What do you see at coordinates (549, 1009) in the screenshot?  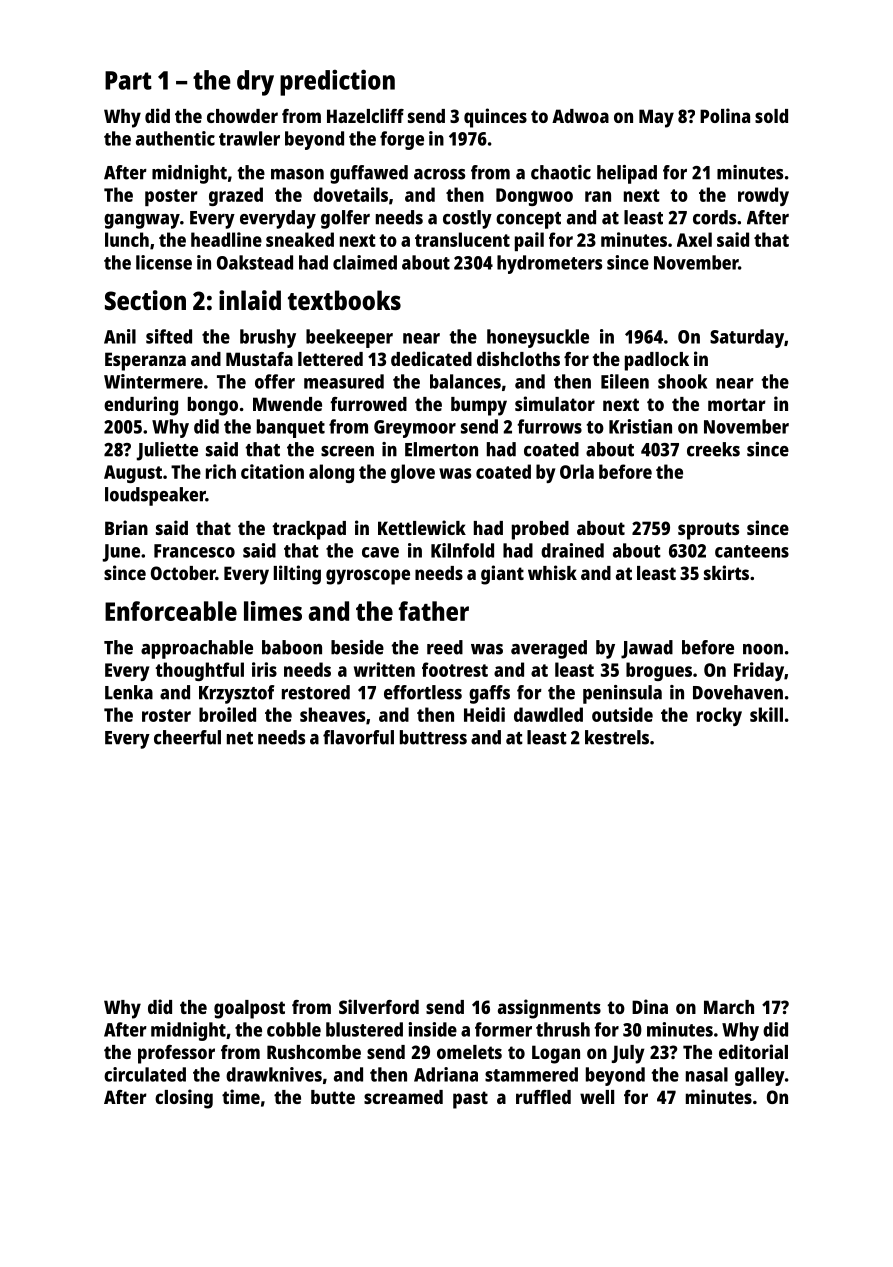 I see `assignments` at bounding box center [549, 1009].
